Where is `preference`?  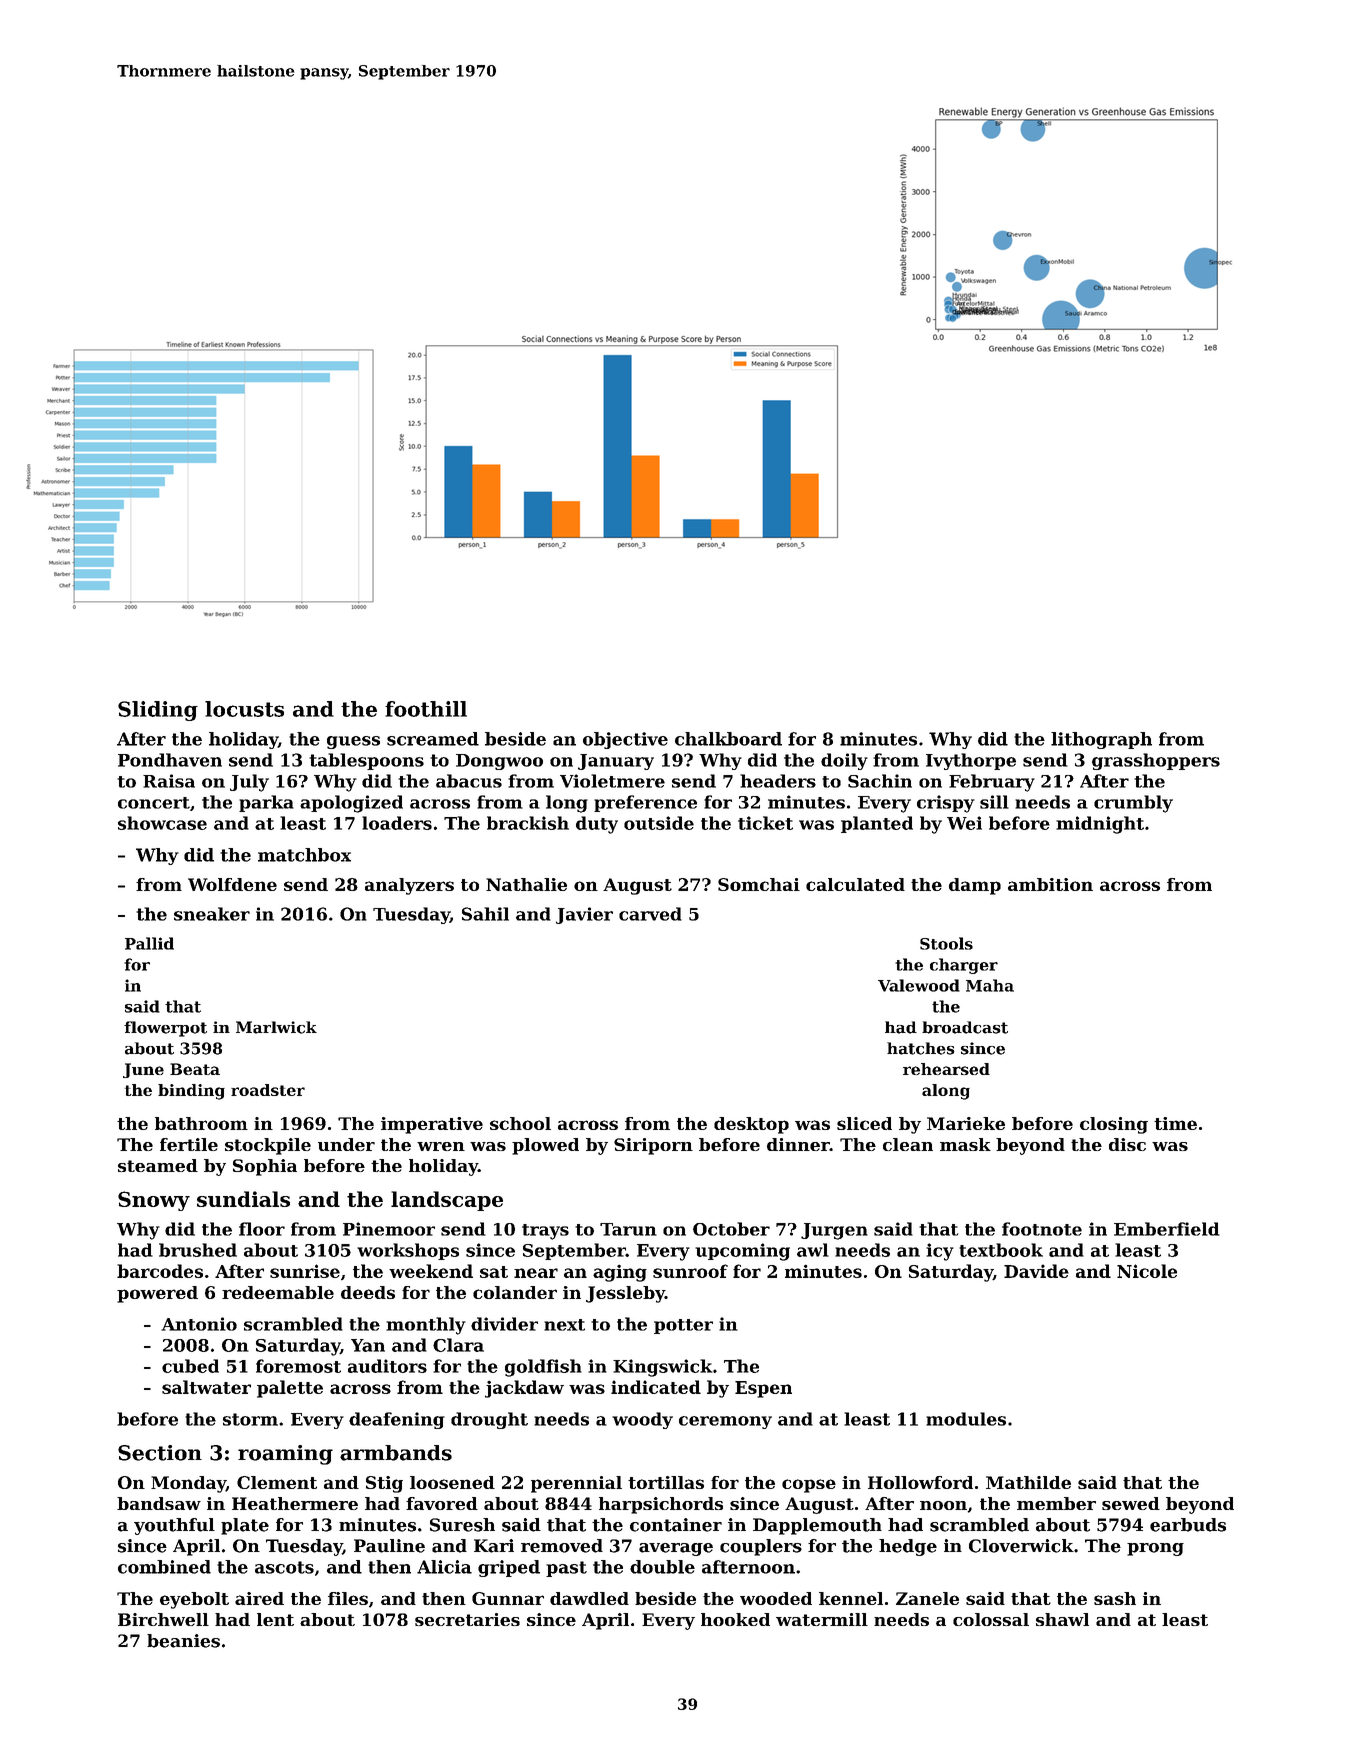
preference is located at coordinates (645, 803).
